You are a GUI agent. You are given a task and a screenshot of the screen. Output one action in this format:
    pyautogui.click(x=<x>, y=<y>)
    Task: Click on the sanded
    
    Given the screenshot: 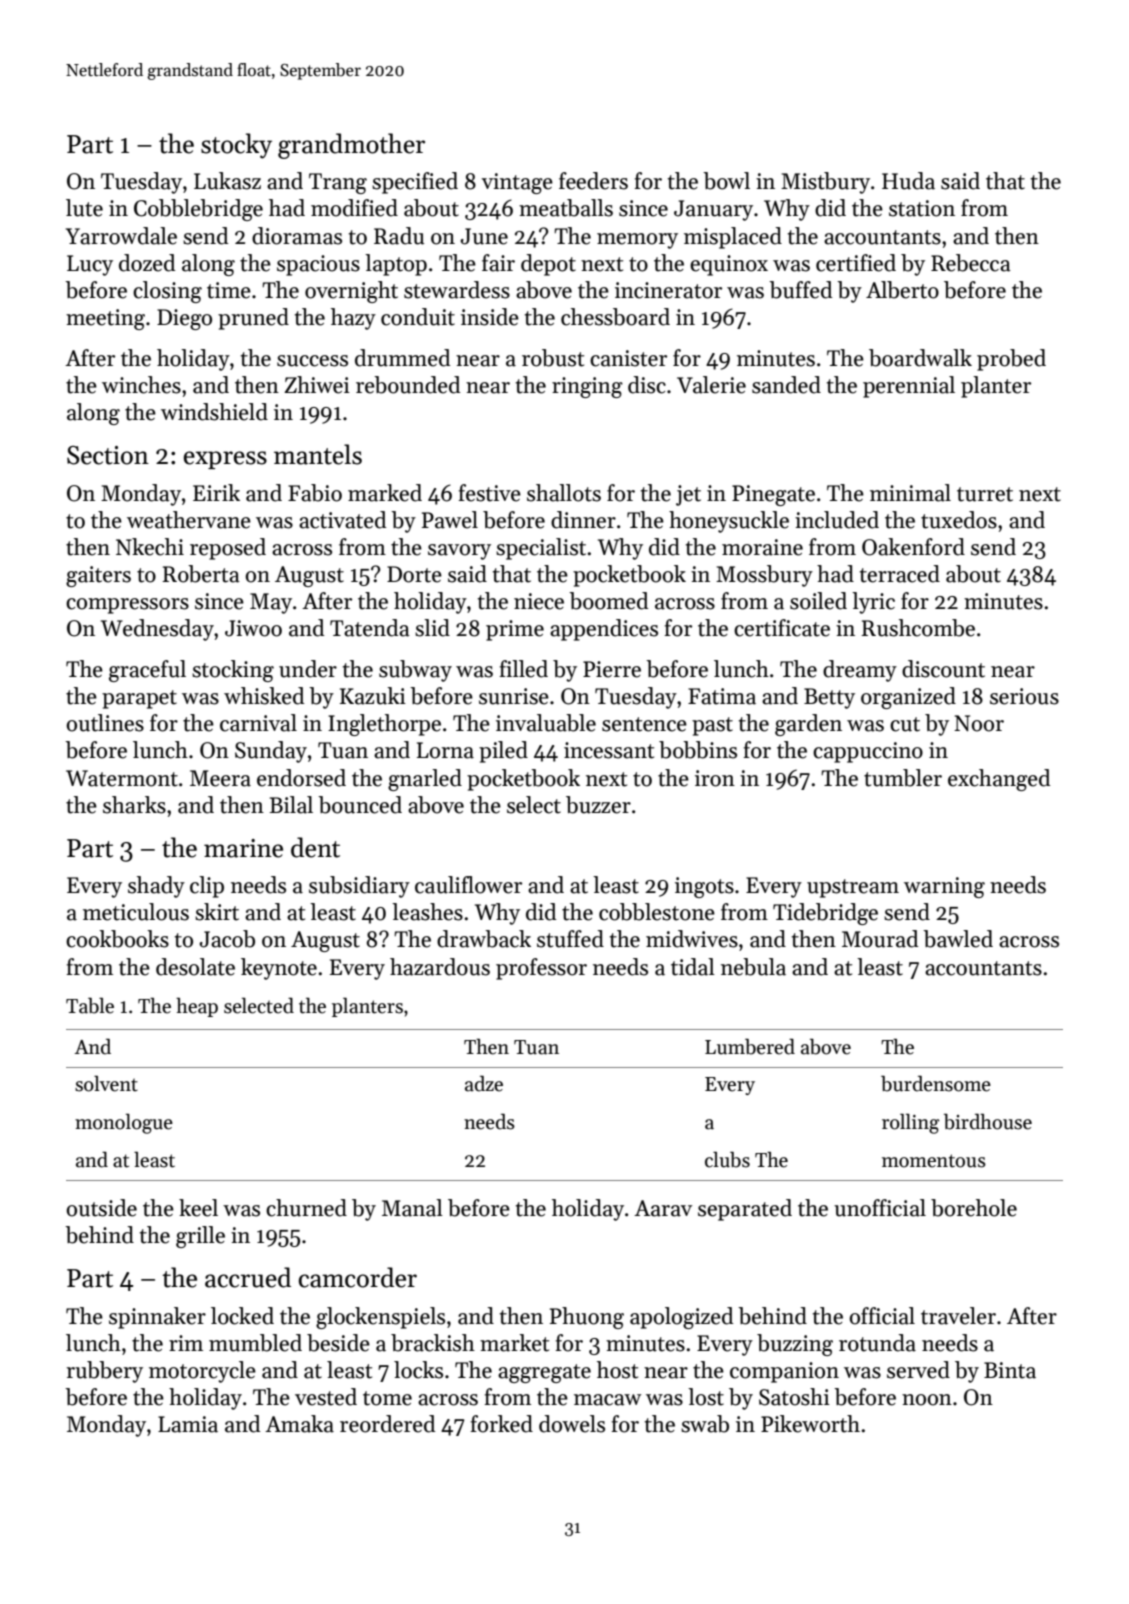 What is the action you would take?
    pyautogui.click(x=786, y=385)
